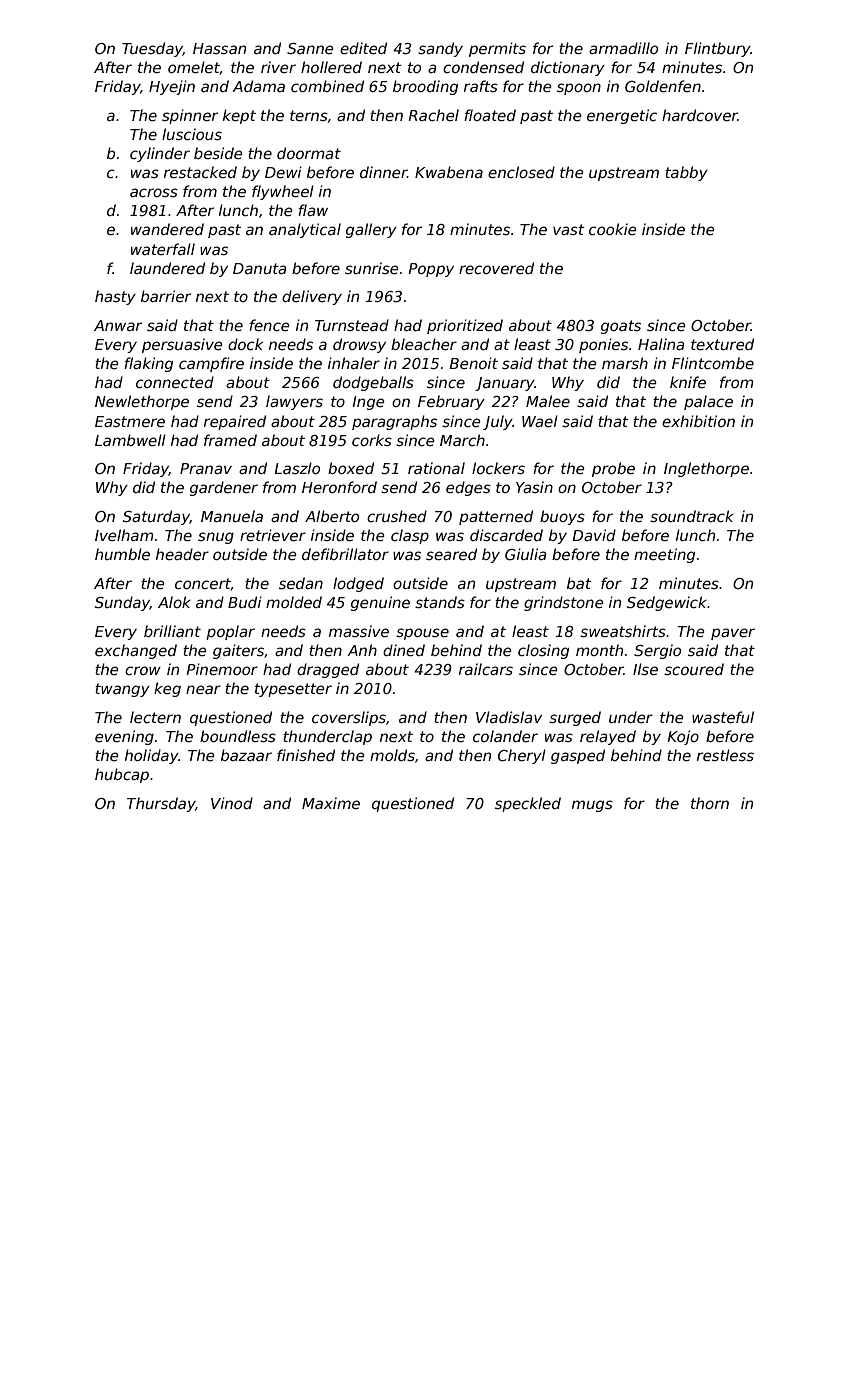 This screenshot has height=1400, width=849. What do you see at coordinates (160, 154) in the screenshot?
I see `cylinder` at bounding box center [160, 154].
